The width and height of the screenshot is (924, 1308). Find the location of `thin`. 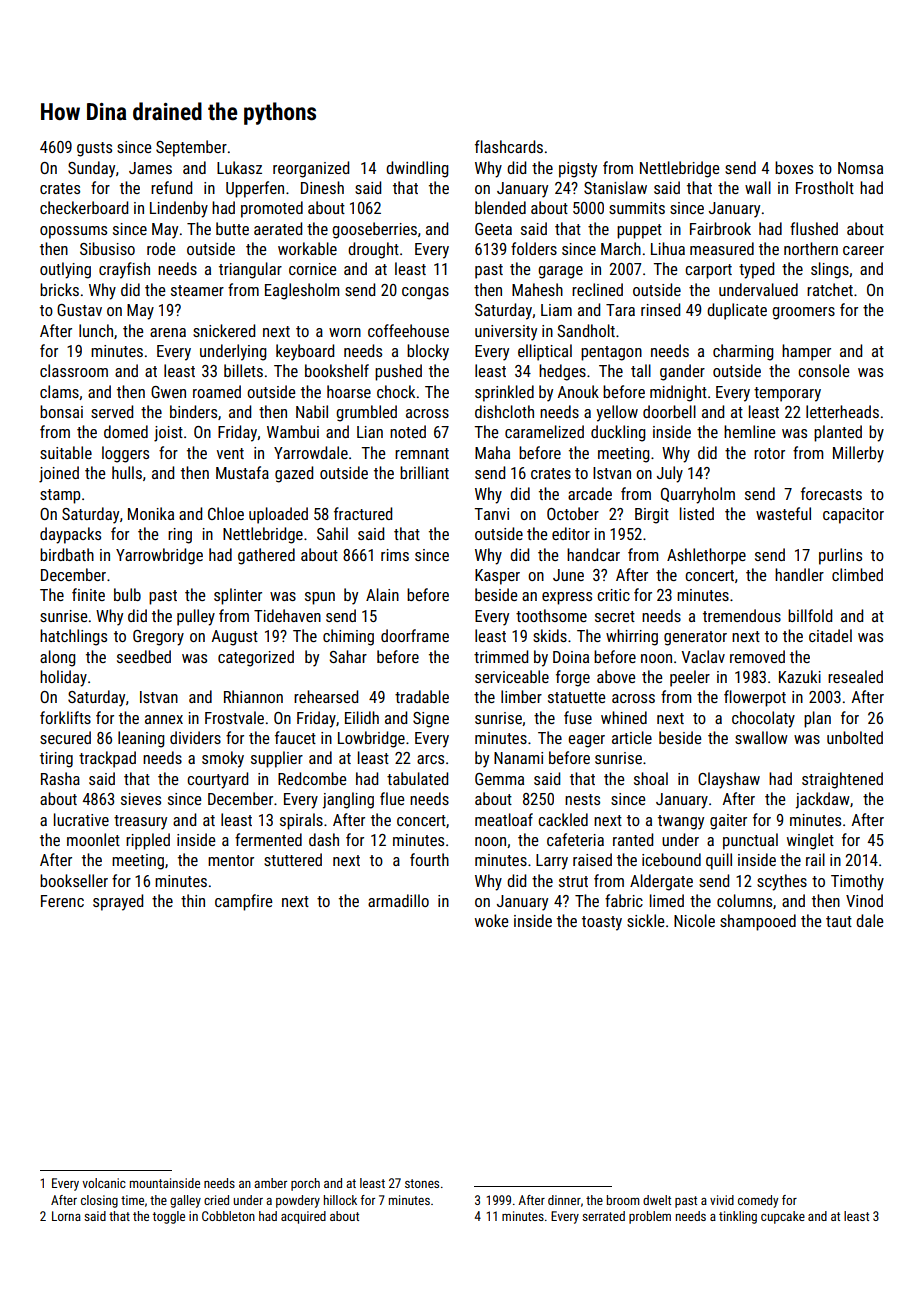

thin is located at coordinates (193, 900).
